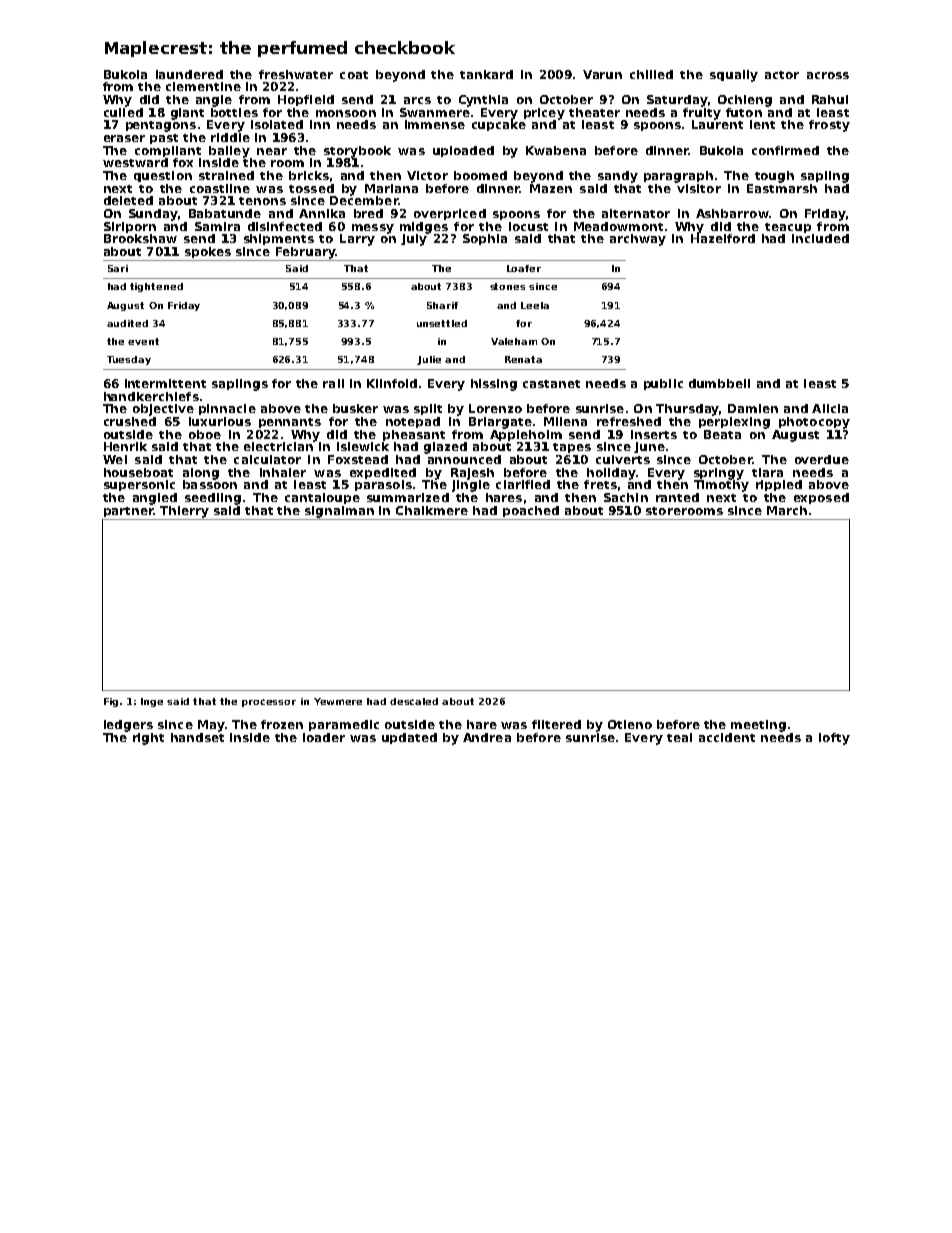 The image size is (952, 1233). What do you see at coordinates (758, 726) in the document?
I see `meeting` at bounding box center [758, 726].
